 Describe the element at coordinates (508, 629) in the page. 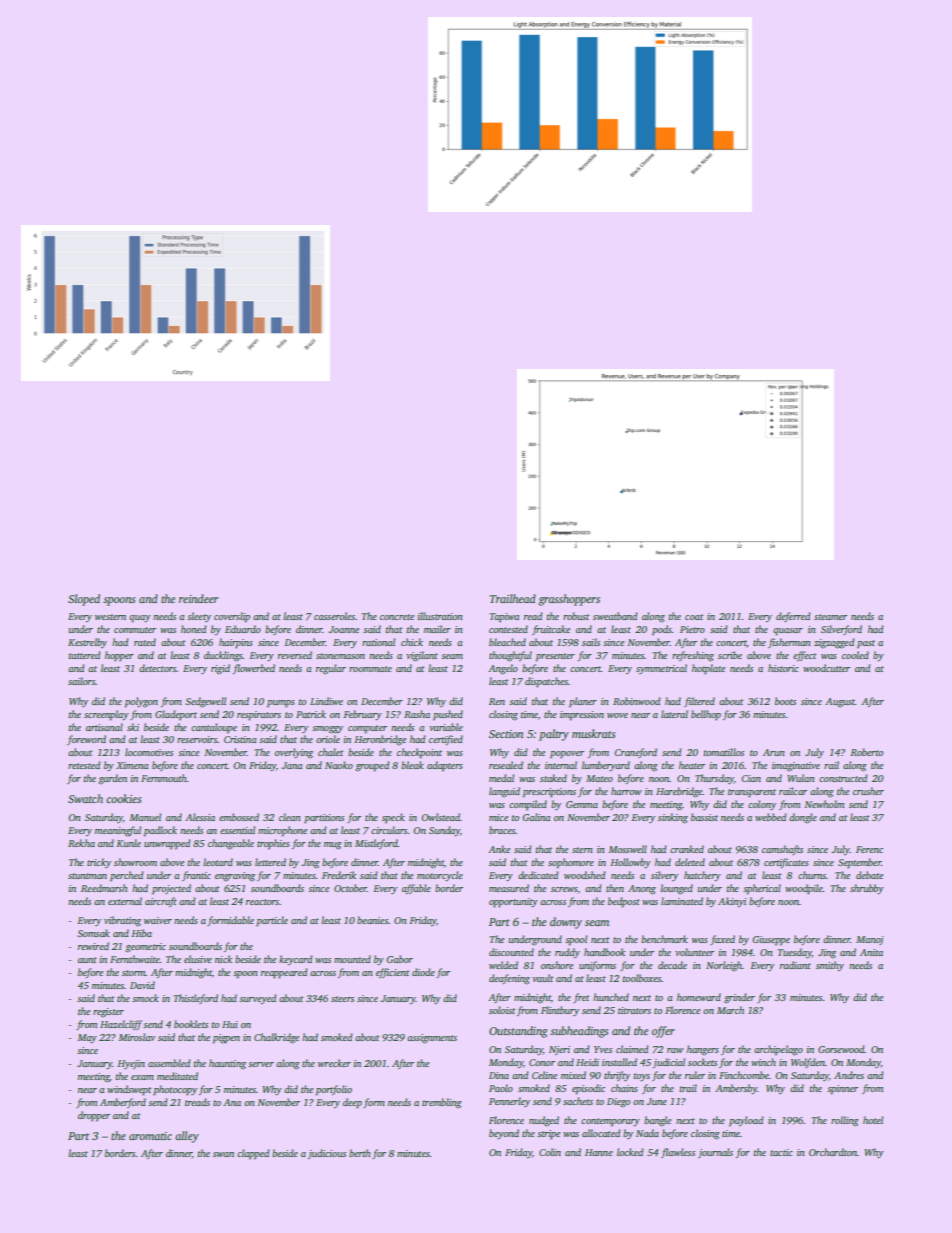

I see `contested` at that location.
